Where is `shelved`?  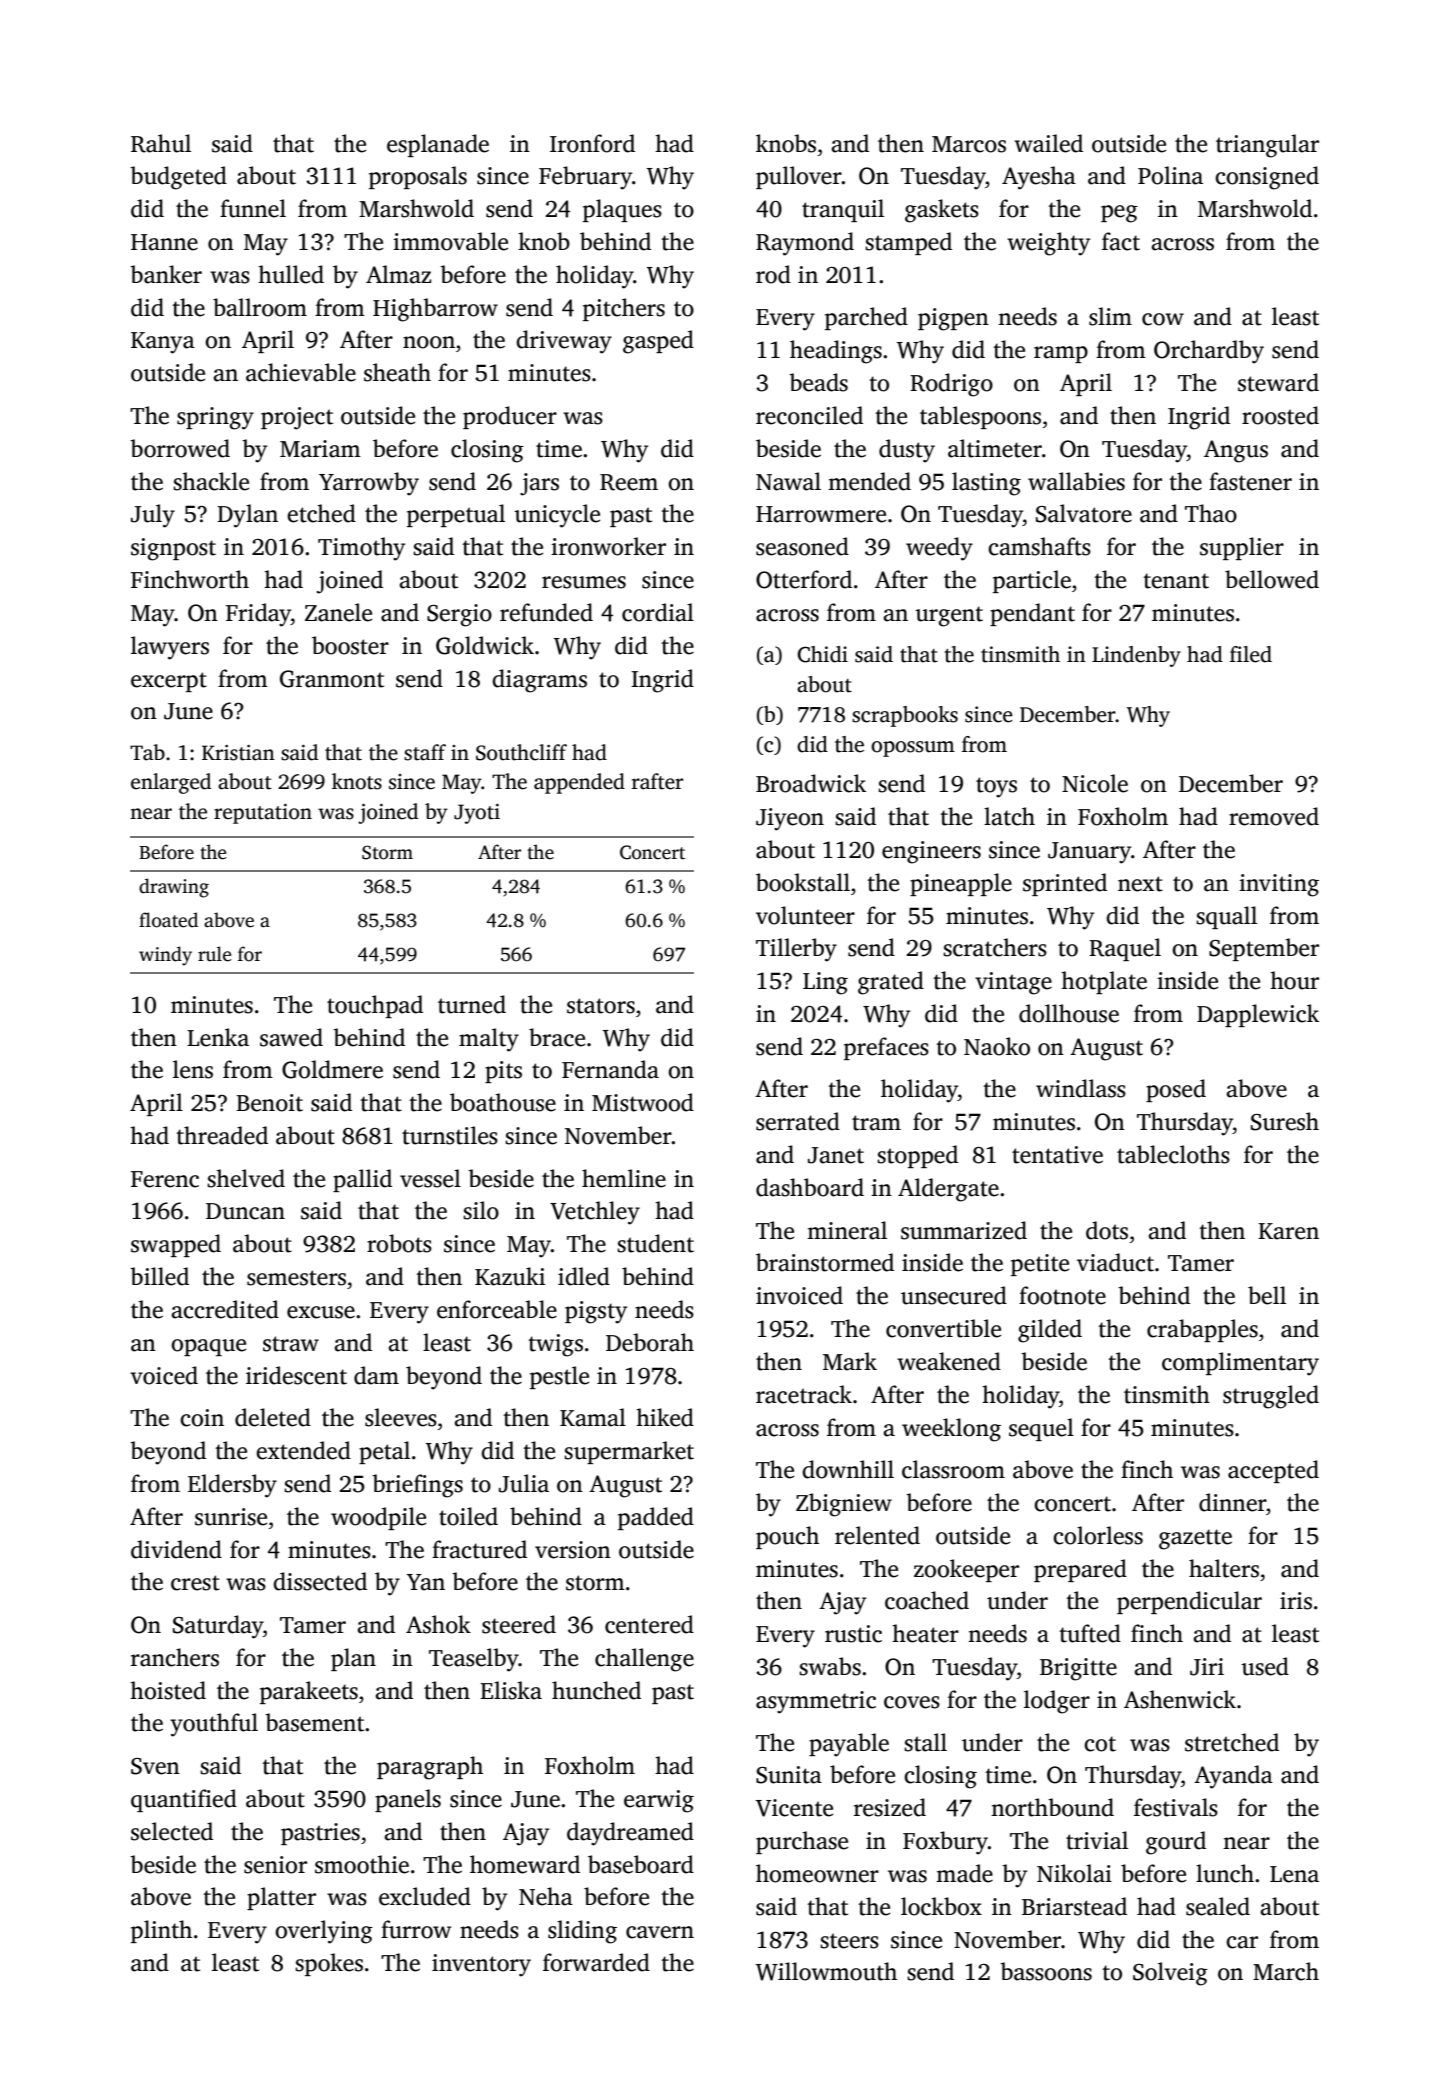 shelved is located at coordinates (246, 1178).
